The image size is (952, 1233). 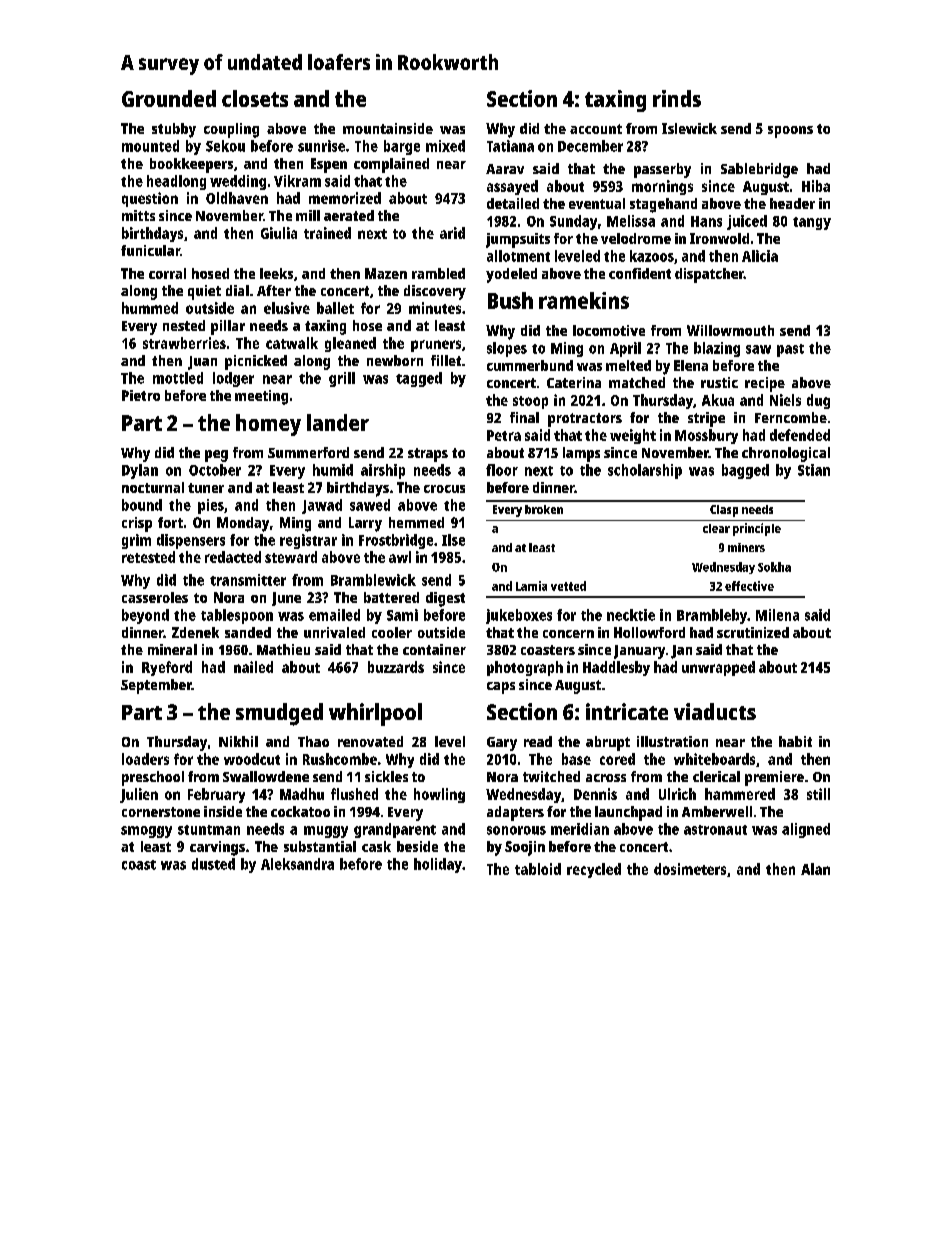 What do you see at coordinates (255, 98) in the screenshot?
I see `closets` at bounding box center [255, 98].
